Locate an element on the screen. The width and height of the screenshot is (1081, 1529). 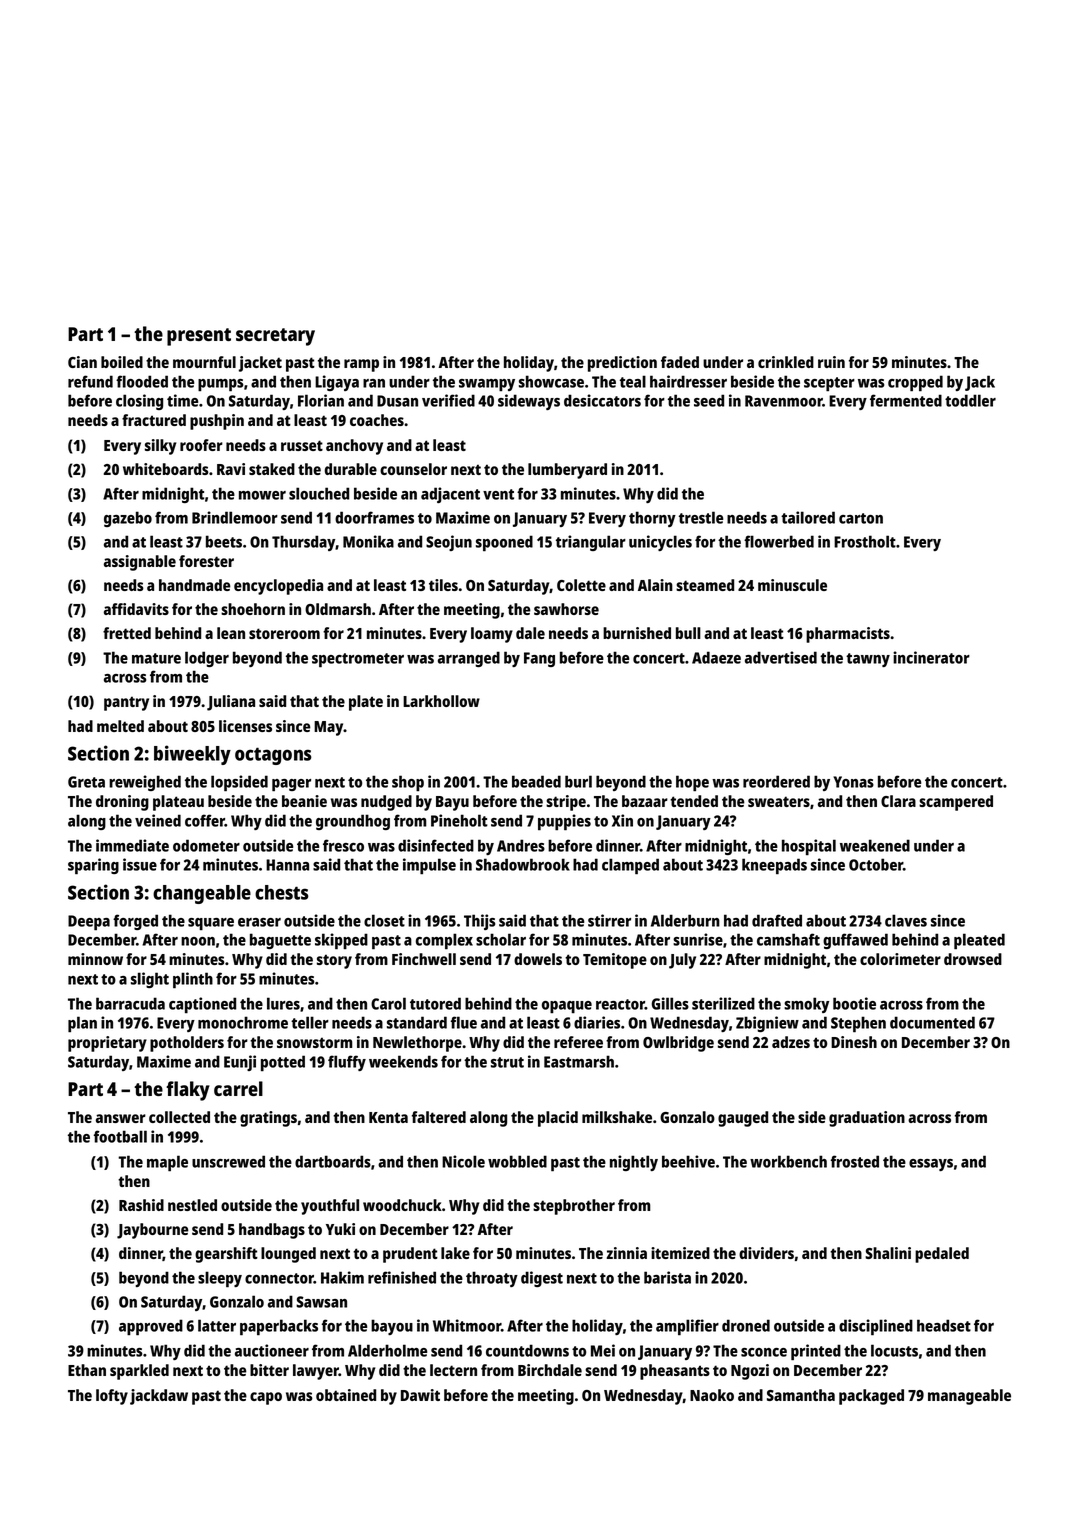
incinerator is located at coordinates (931, 657).
